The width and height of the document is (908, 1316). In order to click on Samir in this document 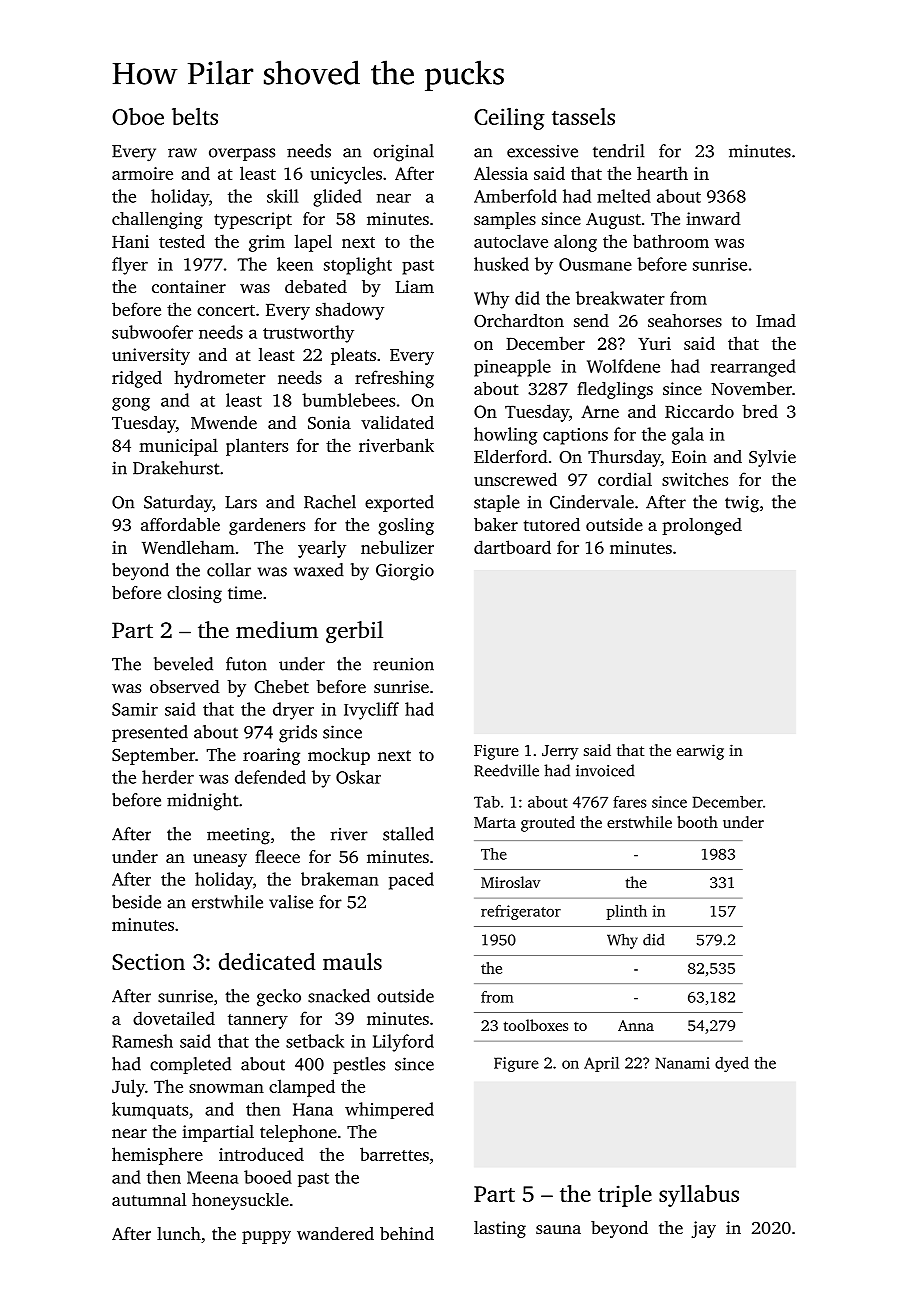, I will do `click(135, 709)`.
